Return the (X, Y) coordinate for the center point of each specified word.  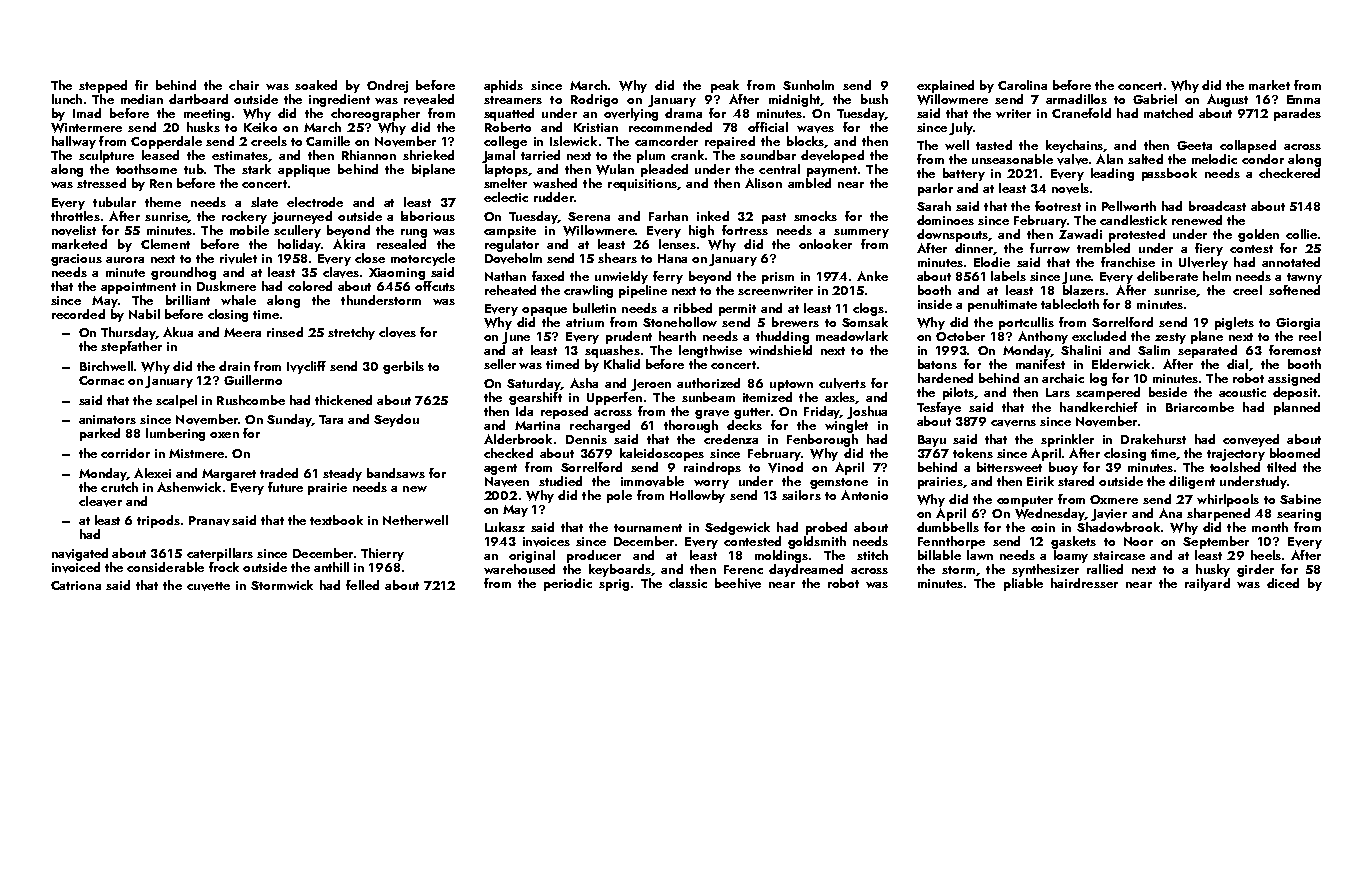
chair (244, 85)
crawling (588, 291)
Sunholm (808, 85)
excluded (1099, 336)
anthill (331, 567)
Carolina (1022, 85)
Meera (242, 332)
